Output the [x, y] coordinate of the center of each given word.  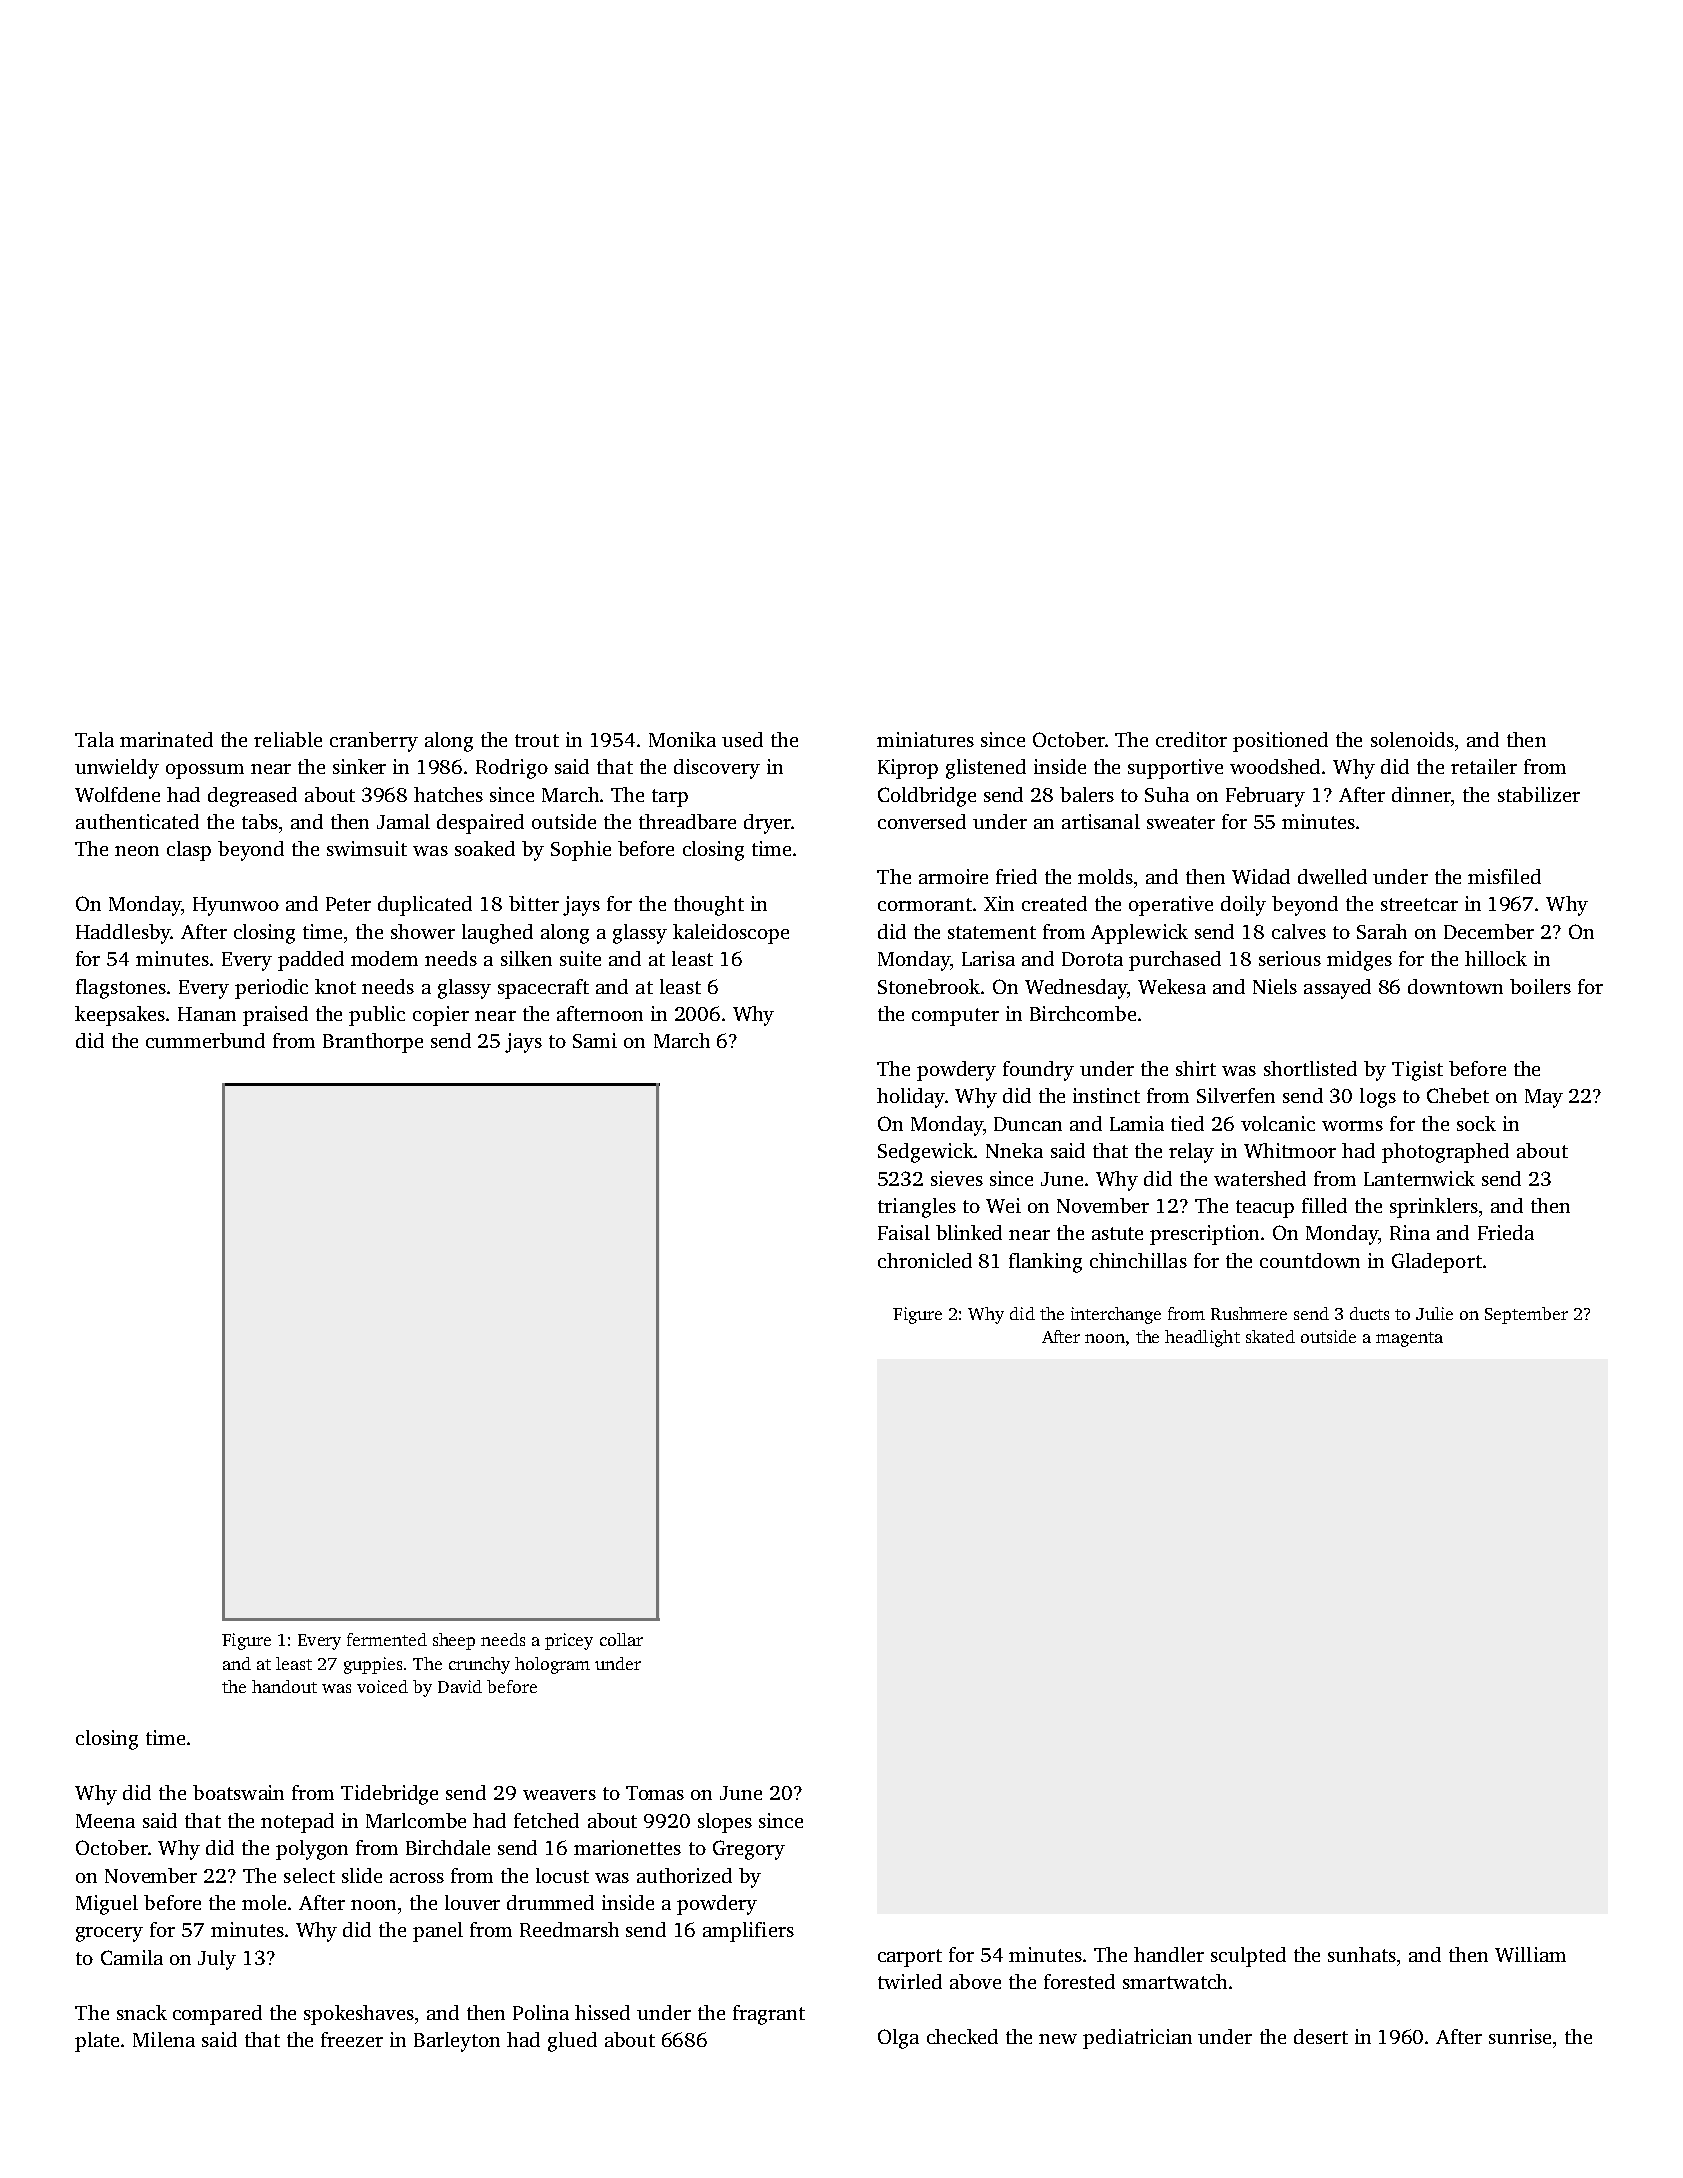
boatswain [238, 1792]
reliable [288, 739]
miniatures [925, 739]
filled [1324, 1205]
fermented [387, 1639]
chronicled [925, 1260]
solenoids [1412, 739]
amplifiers [748, 1932]
